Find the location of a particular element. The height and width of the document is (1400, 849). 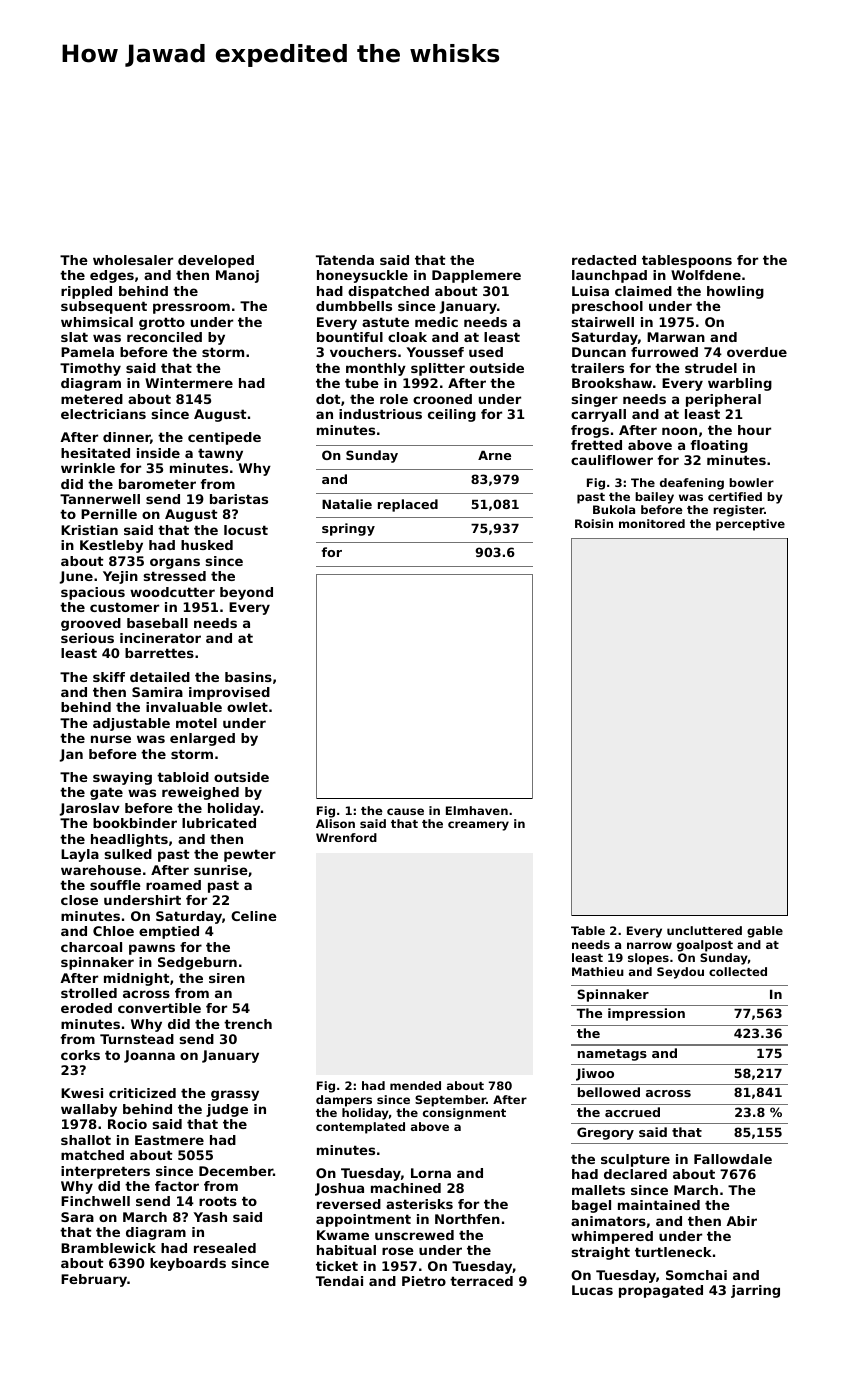

corks is located at coordinates (80, 1055).
